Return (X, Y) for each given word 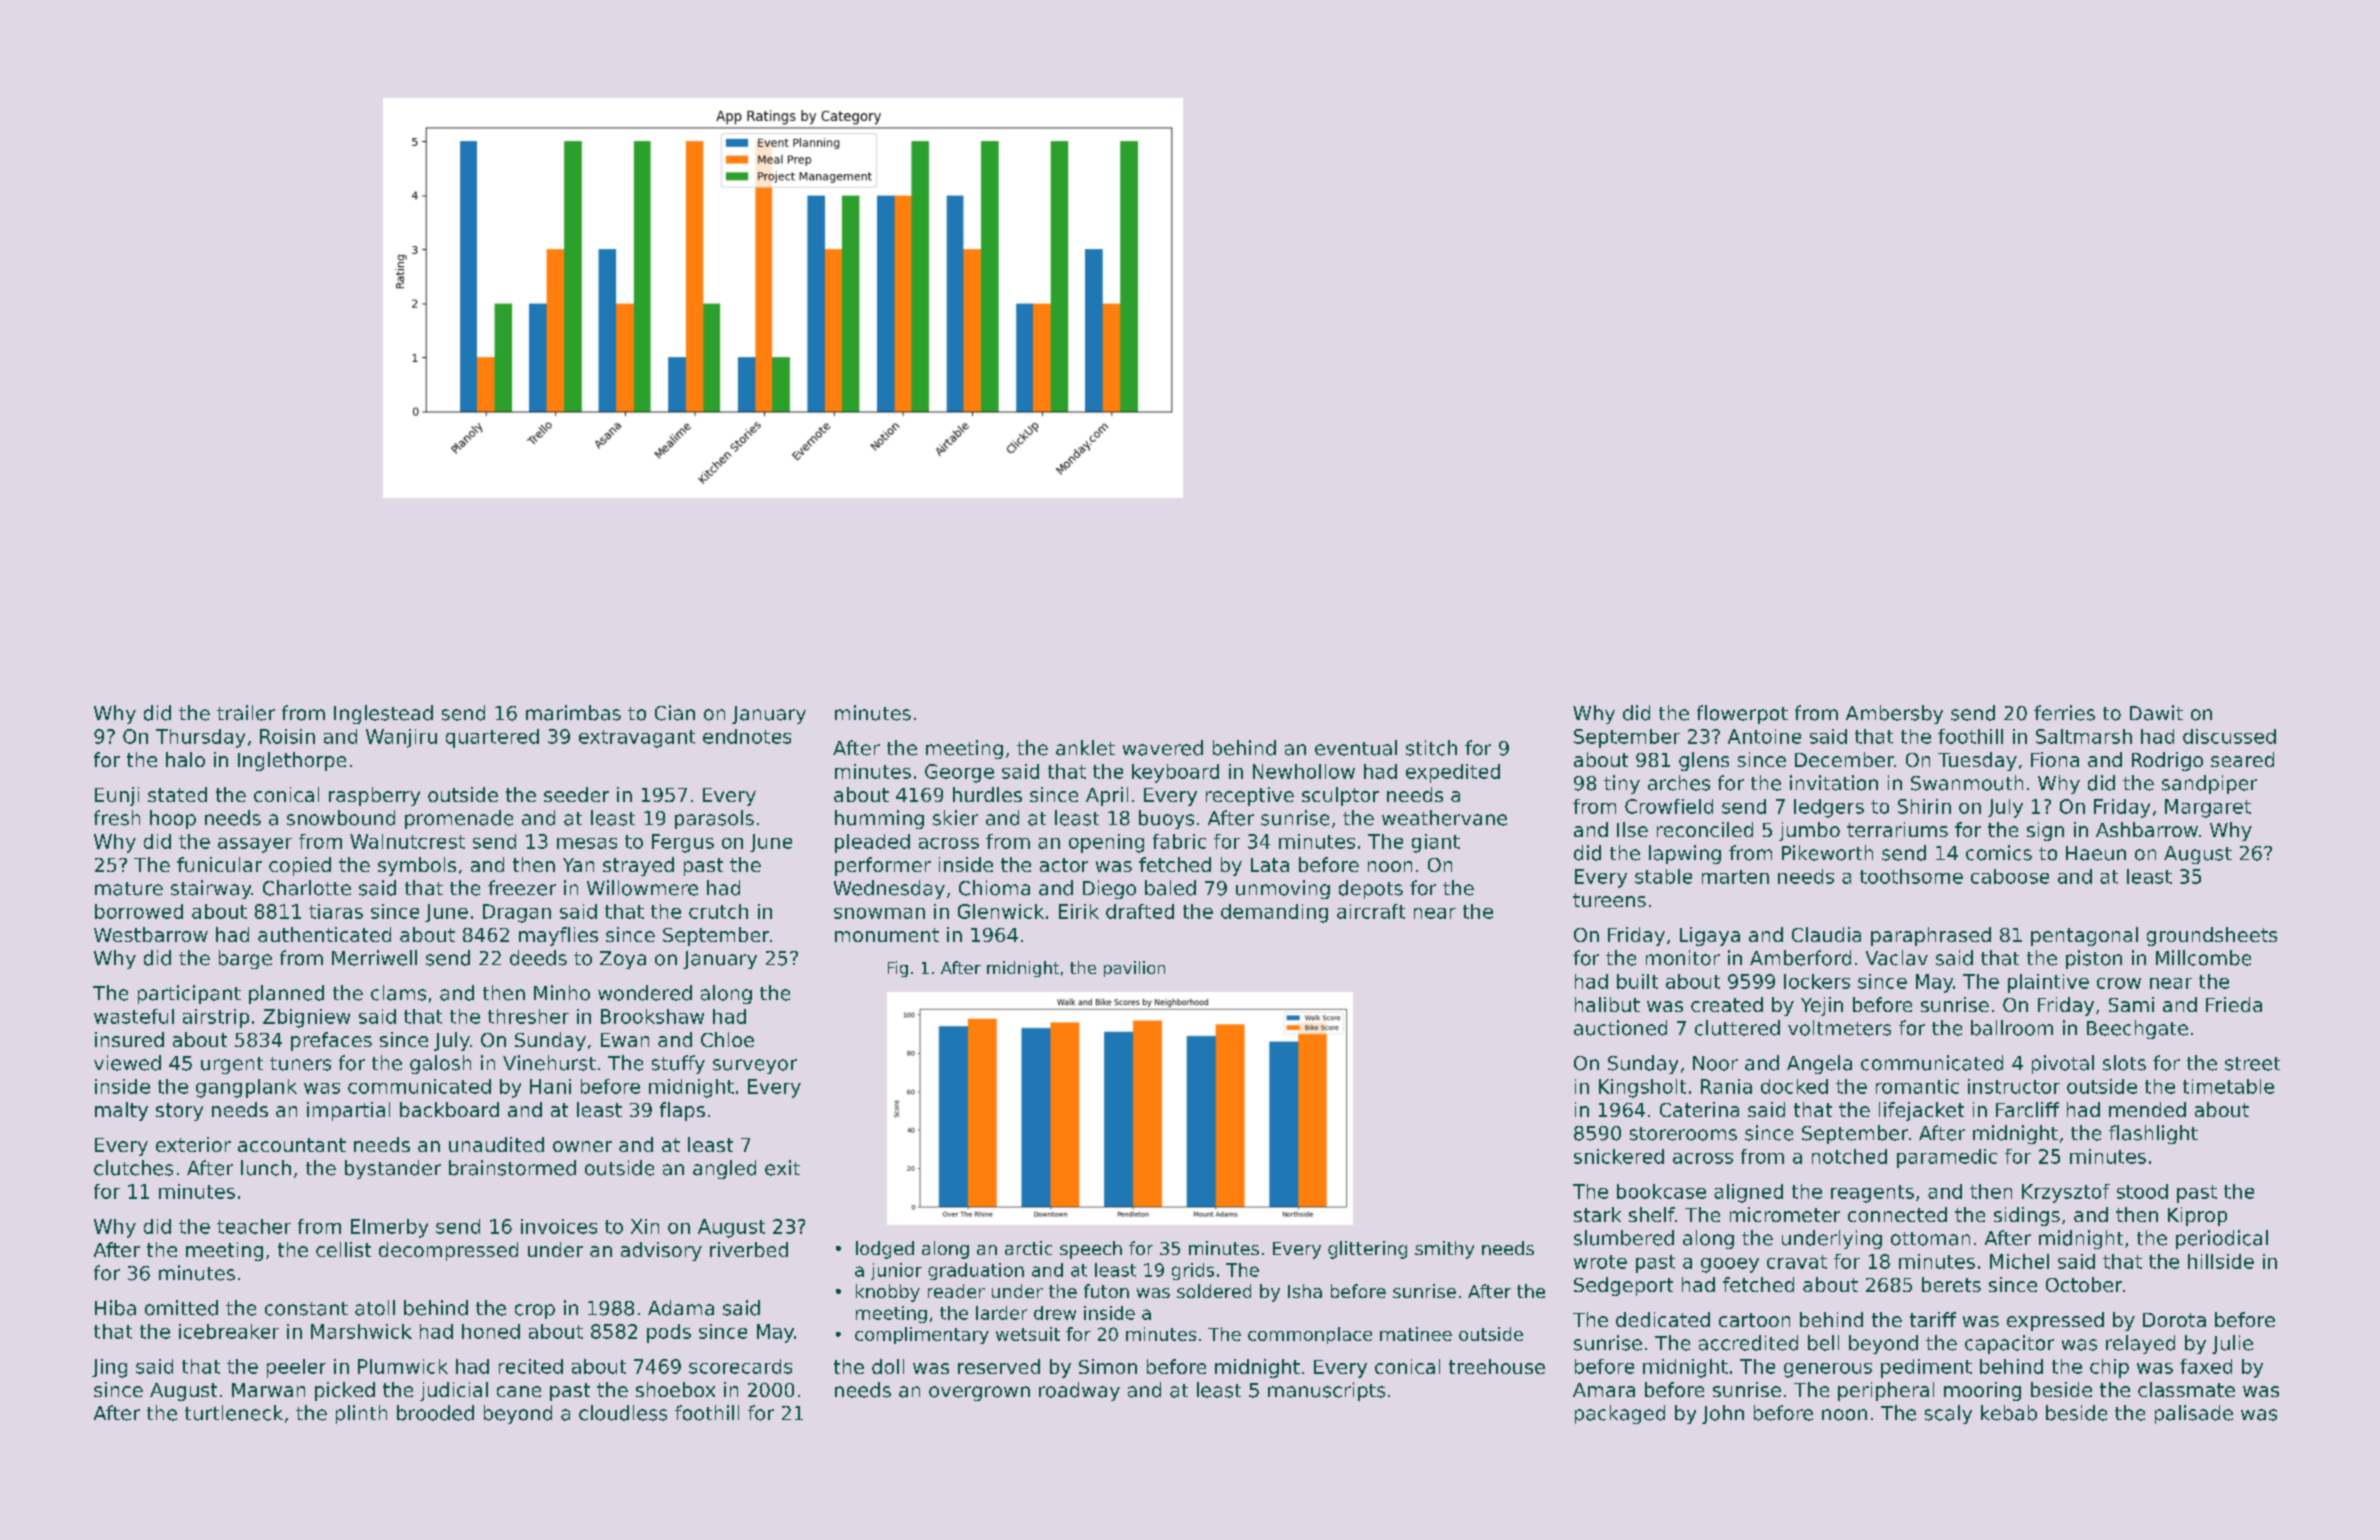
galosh (440, 1064)
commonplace (1310, 1335)
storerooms (1683, 1134)
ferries (2064, 713)
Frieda (2234, 1004)
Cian (675, 713)
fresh (117, 818)
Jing (109, 1368)
